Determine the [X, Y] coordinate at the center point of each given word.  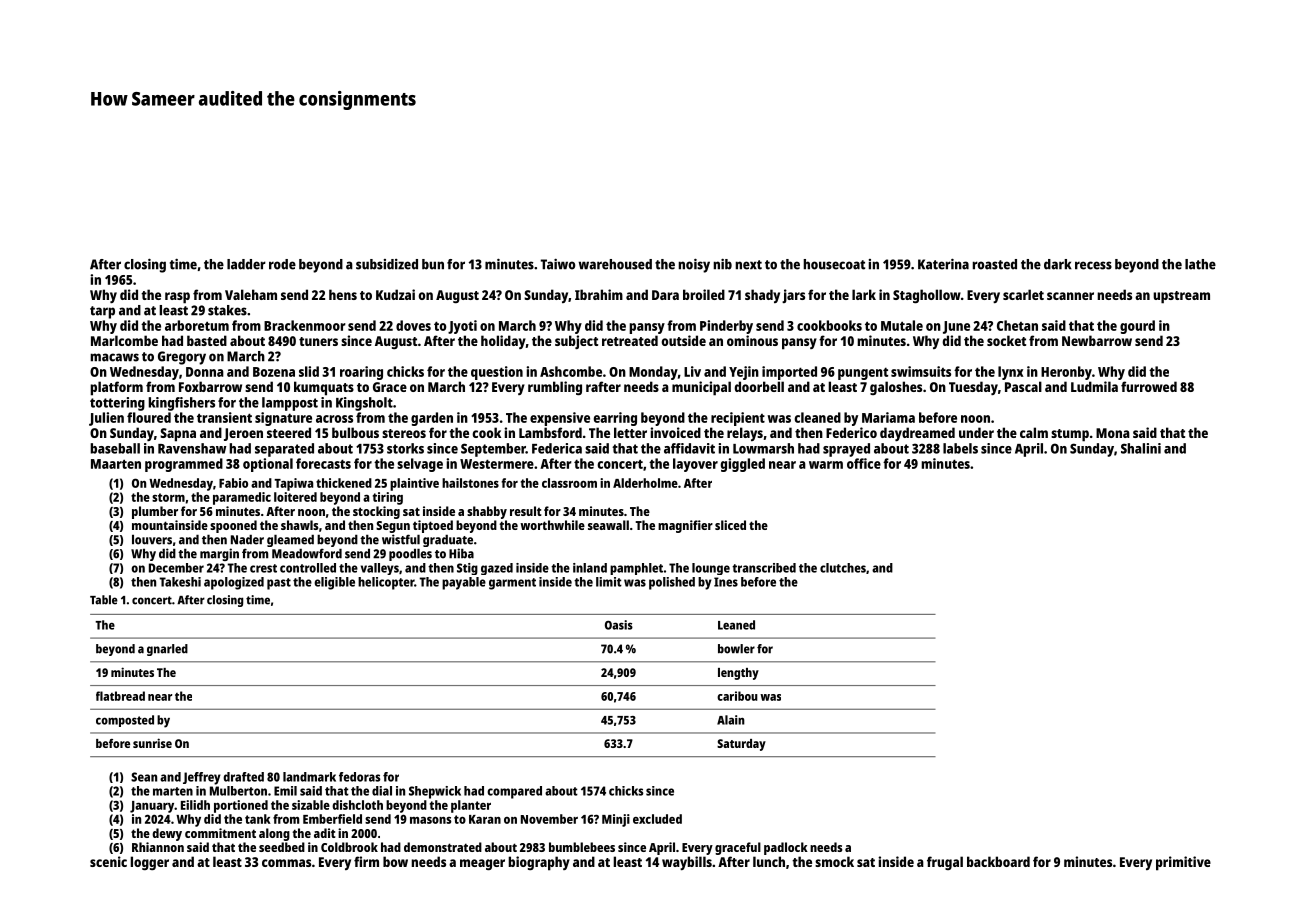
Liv [692, 371]
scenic [108, 861]
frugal [945, 863]
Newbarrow [1097, 340]
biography [539, 863]
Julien [106, 419]
